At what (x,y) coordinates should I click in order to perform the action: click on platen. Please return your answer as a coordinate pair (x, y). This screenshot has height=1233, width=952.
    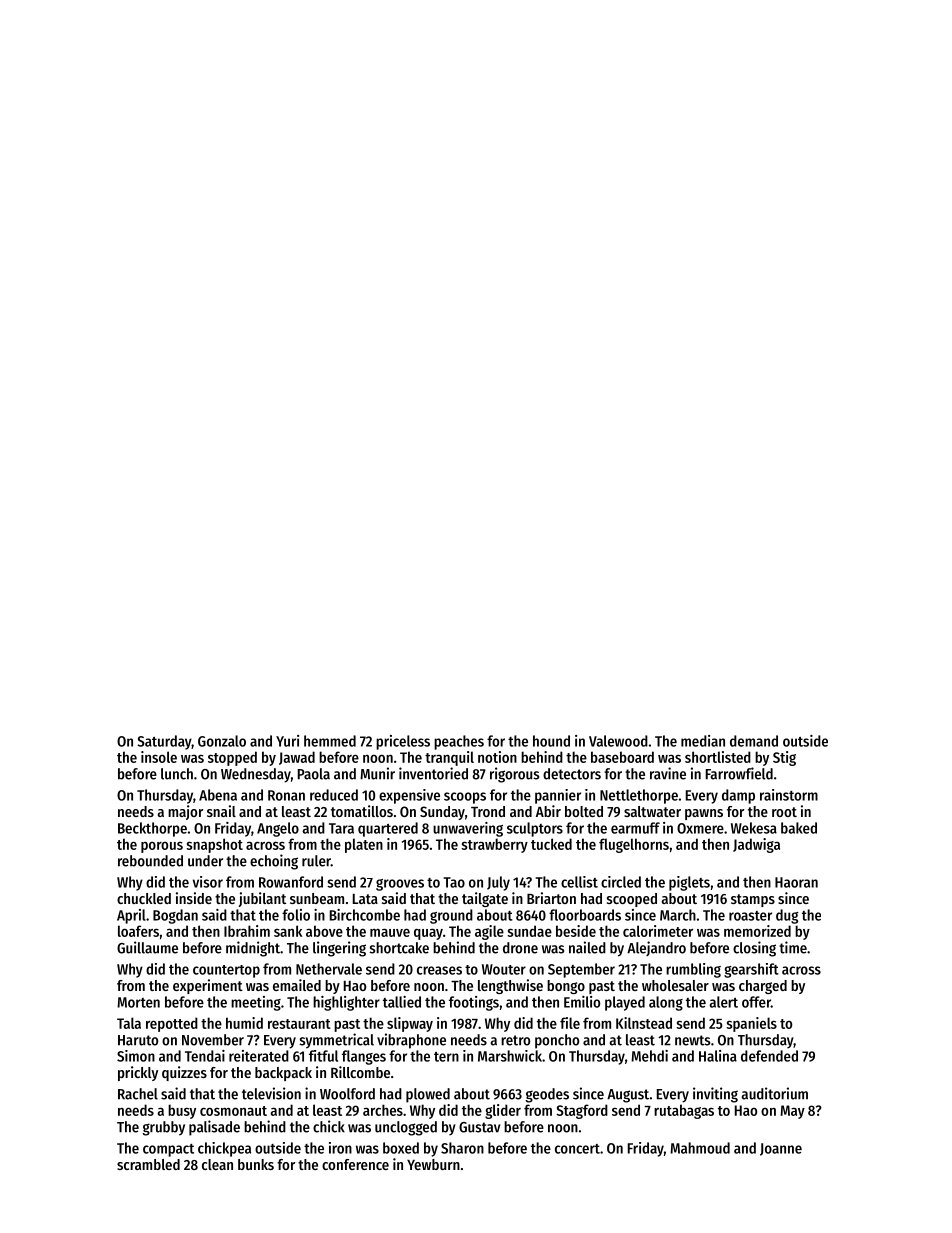
    Looking at the image, I should click on (364, 845).
